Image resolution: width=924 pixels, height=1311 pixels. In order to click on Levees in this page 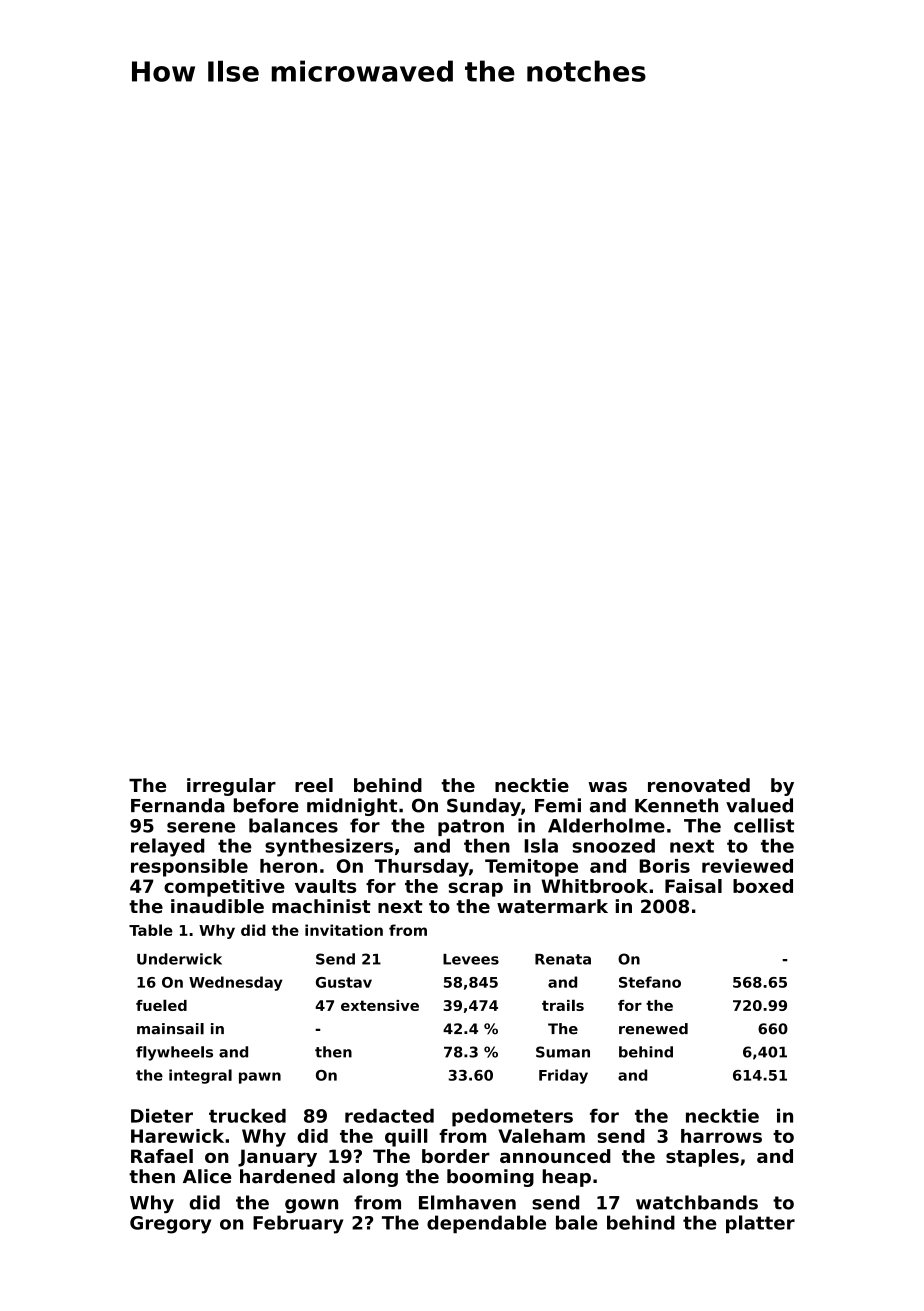, I will do `click(471, 959)`.
